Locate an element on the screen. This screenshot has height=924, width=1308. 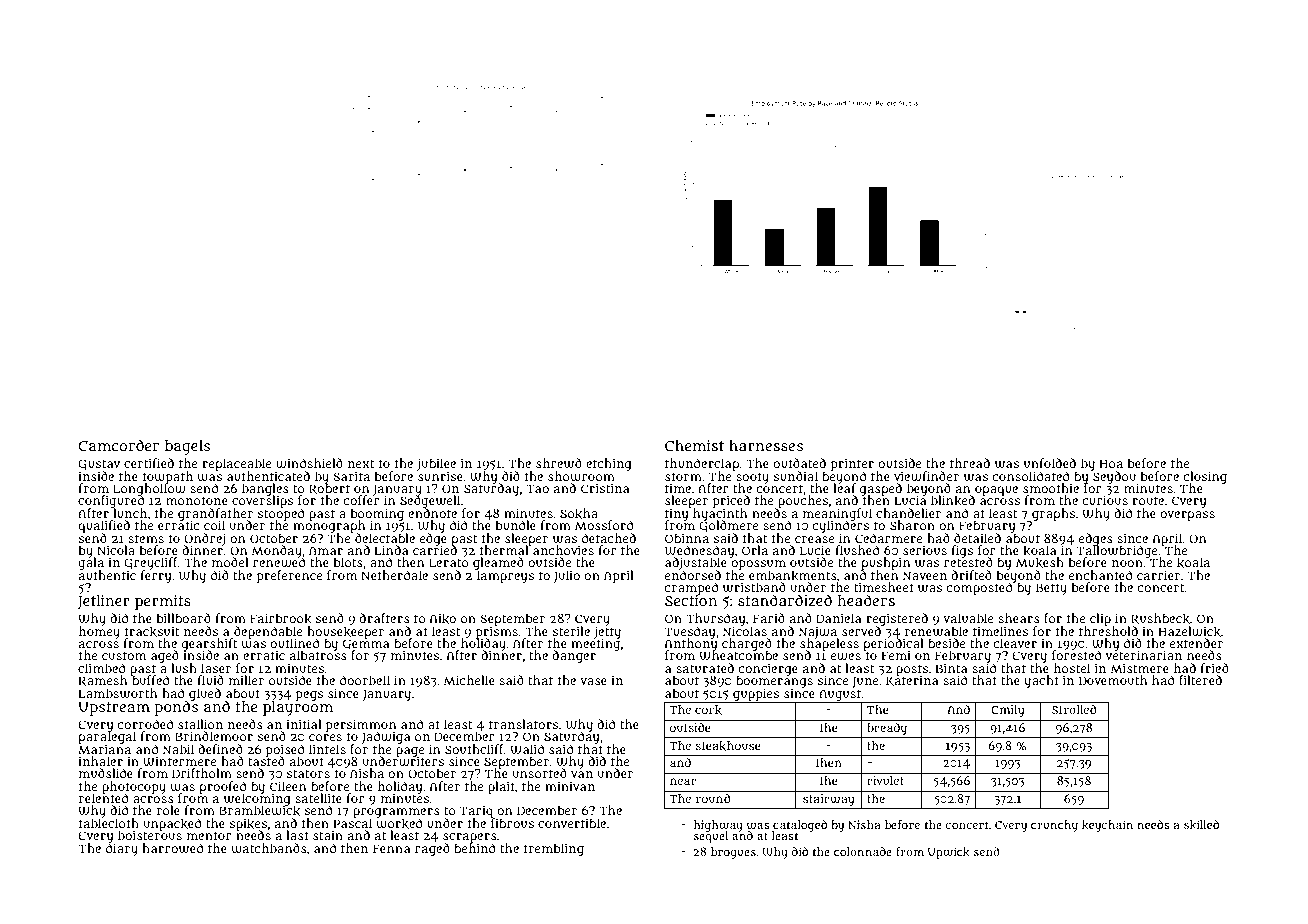
bagels is located at coordinates (187, 447).
